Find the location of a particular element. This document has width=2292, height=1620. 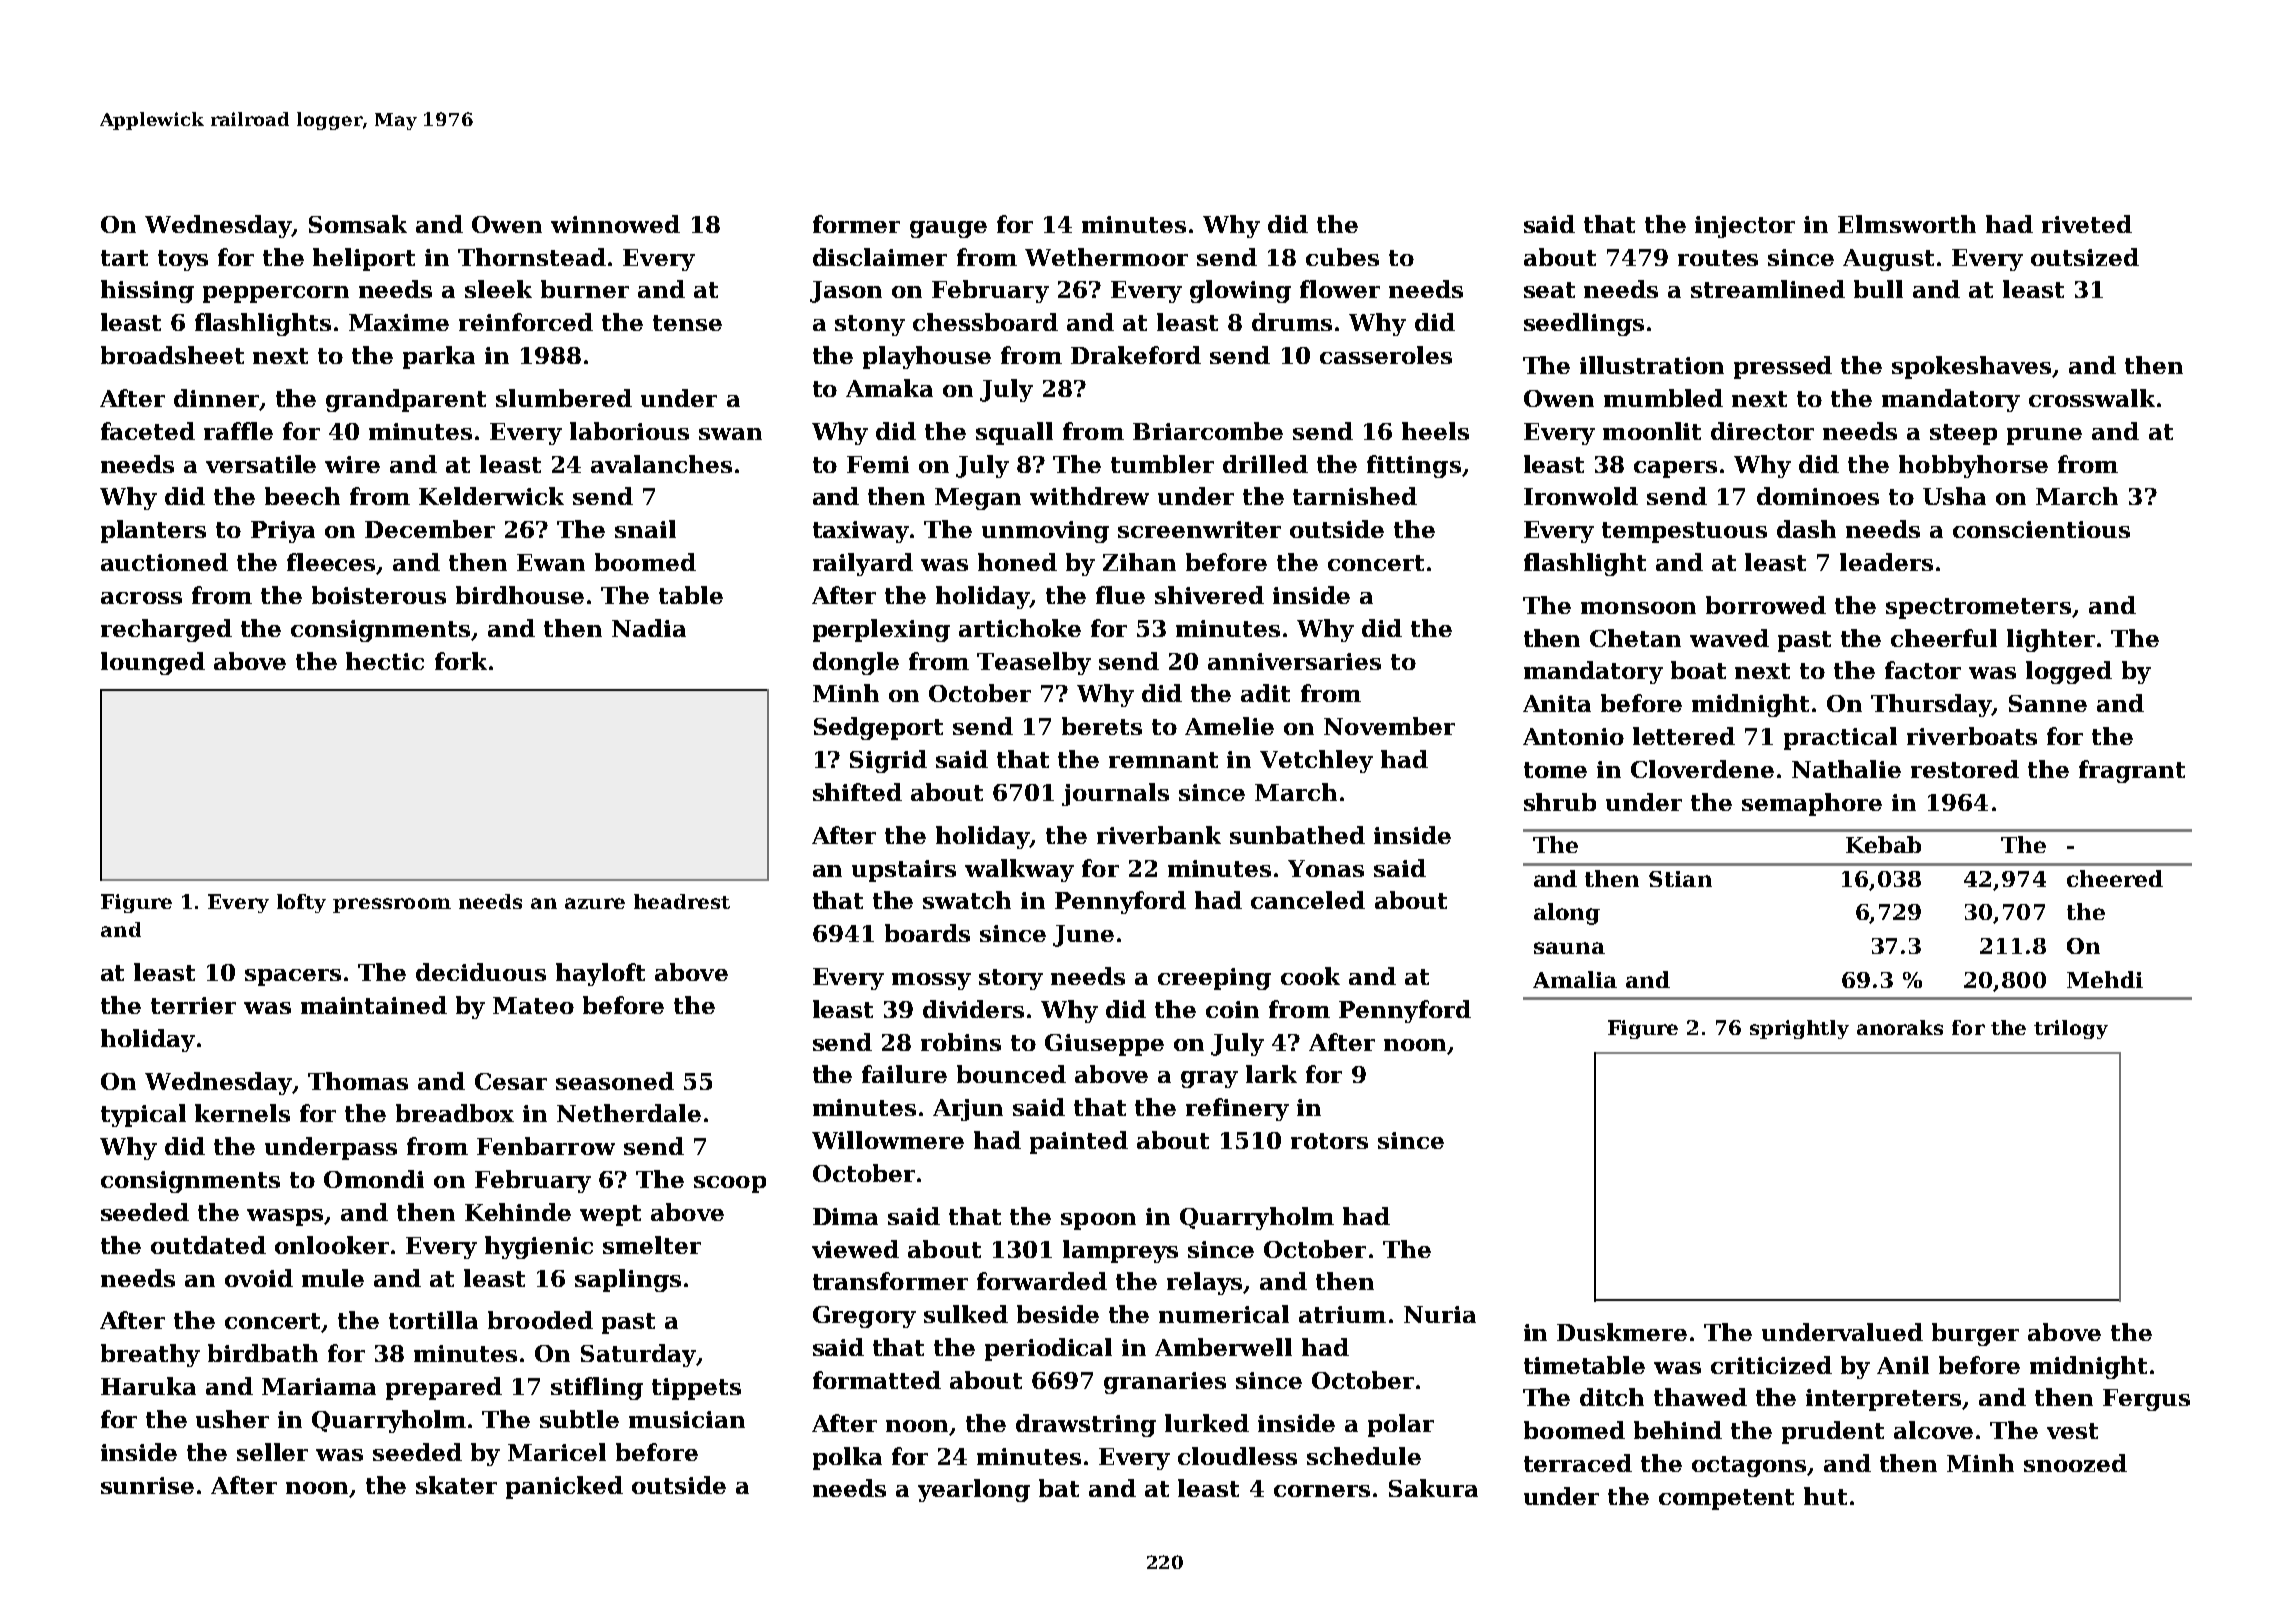

leaders is located at coordinates (1886, 562).
